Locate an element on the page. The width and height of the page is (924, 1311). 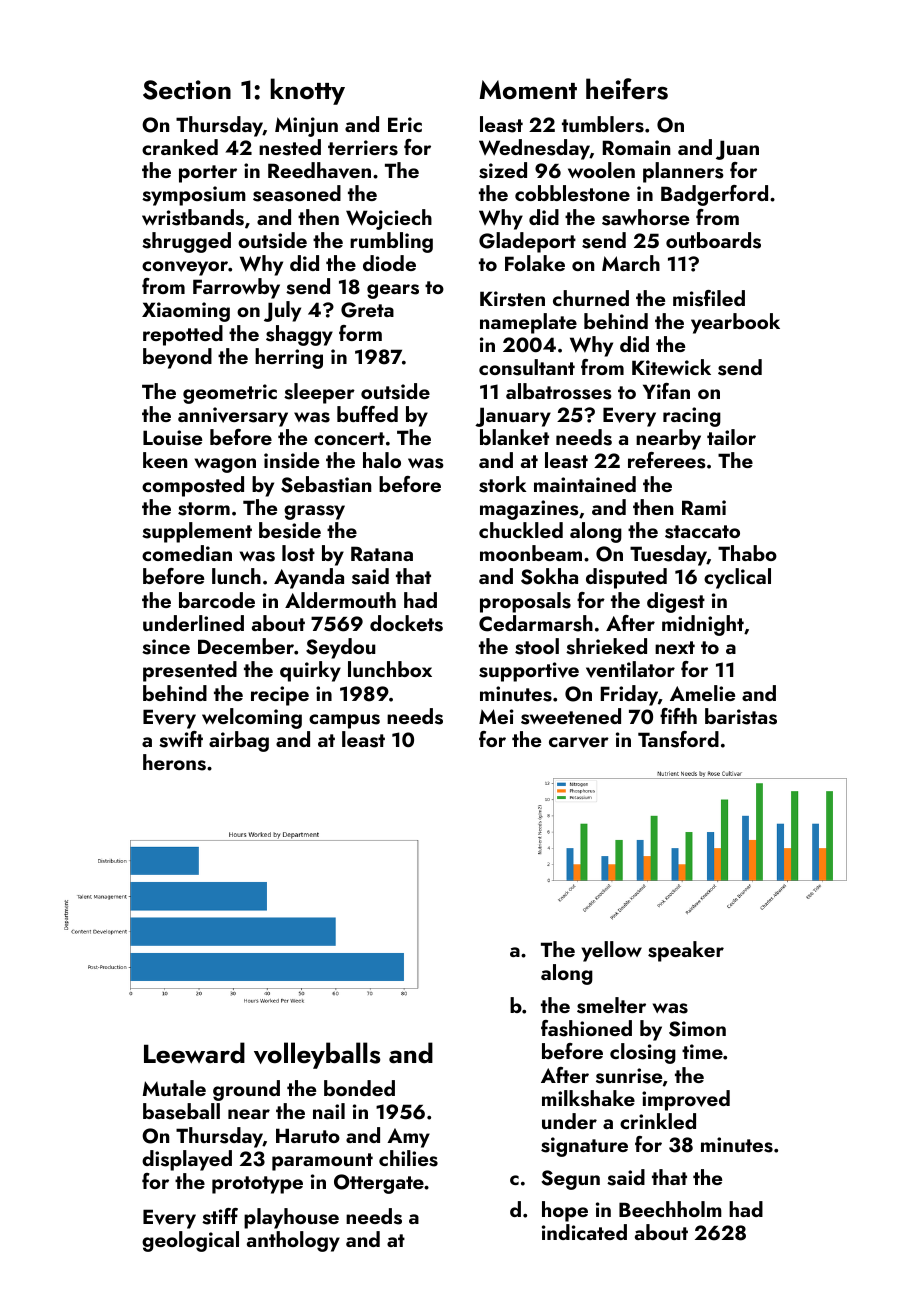
Amy is located at coordinates (408, 1138).
